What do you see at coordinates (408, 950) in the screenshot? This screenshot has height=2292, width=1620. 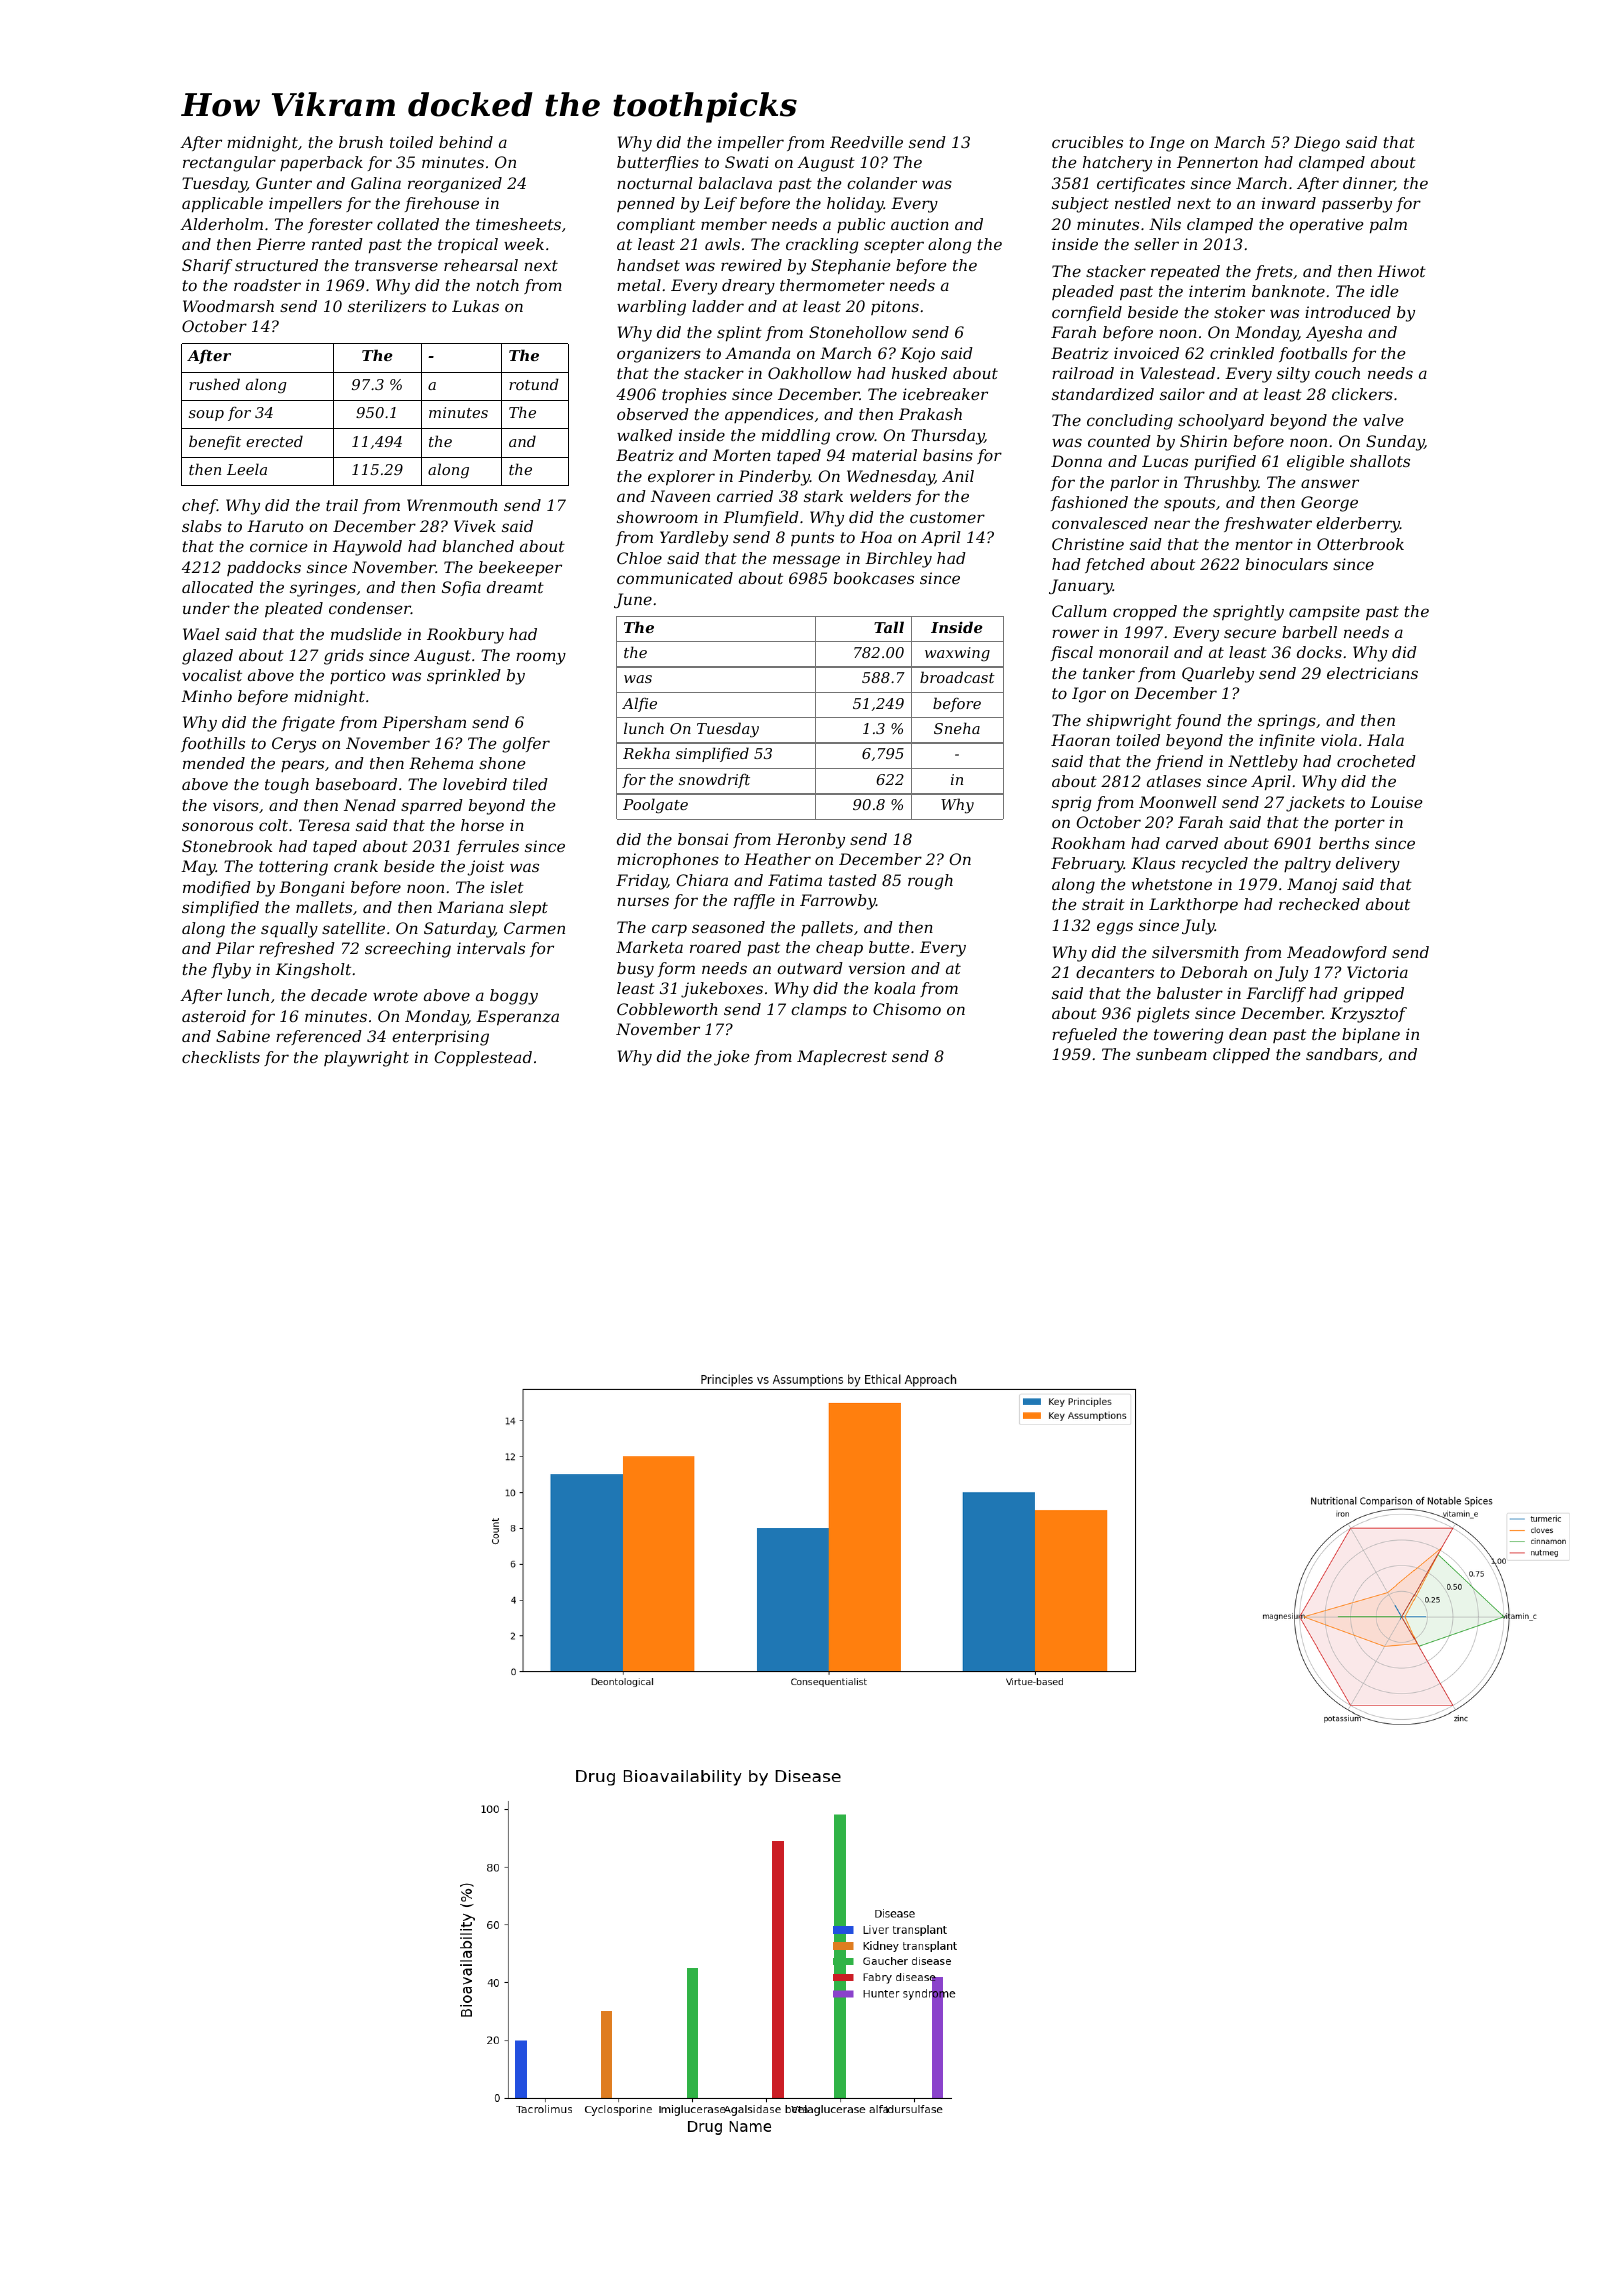 I see `screeching` at bounding box center [408, 950].
